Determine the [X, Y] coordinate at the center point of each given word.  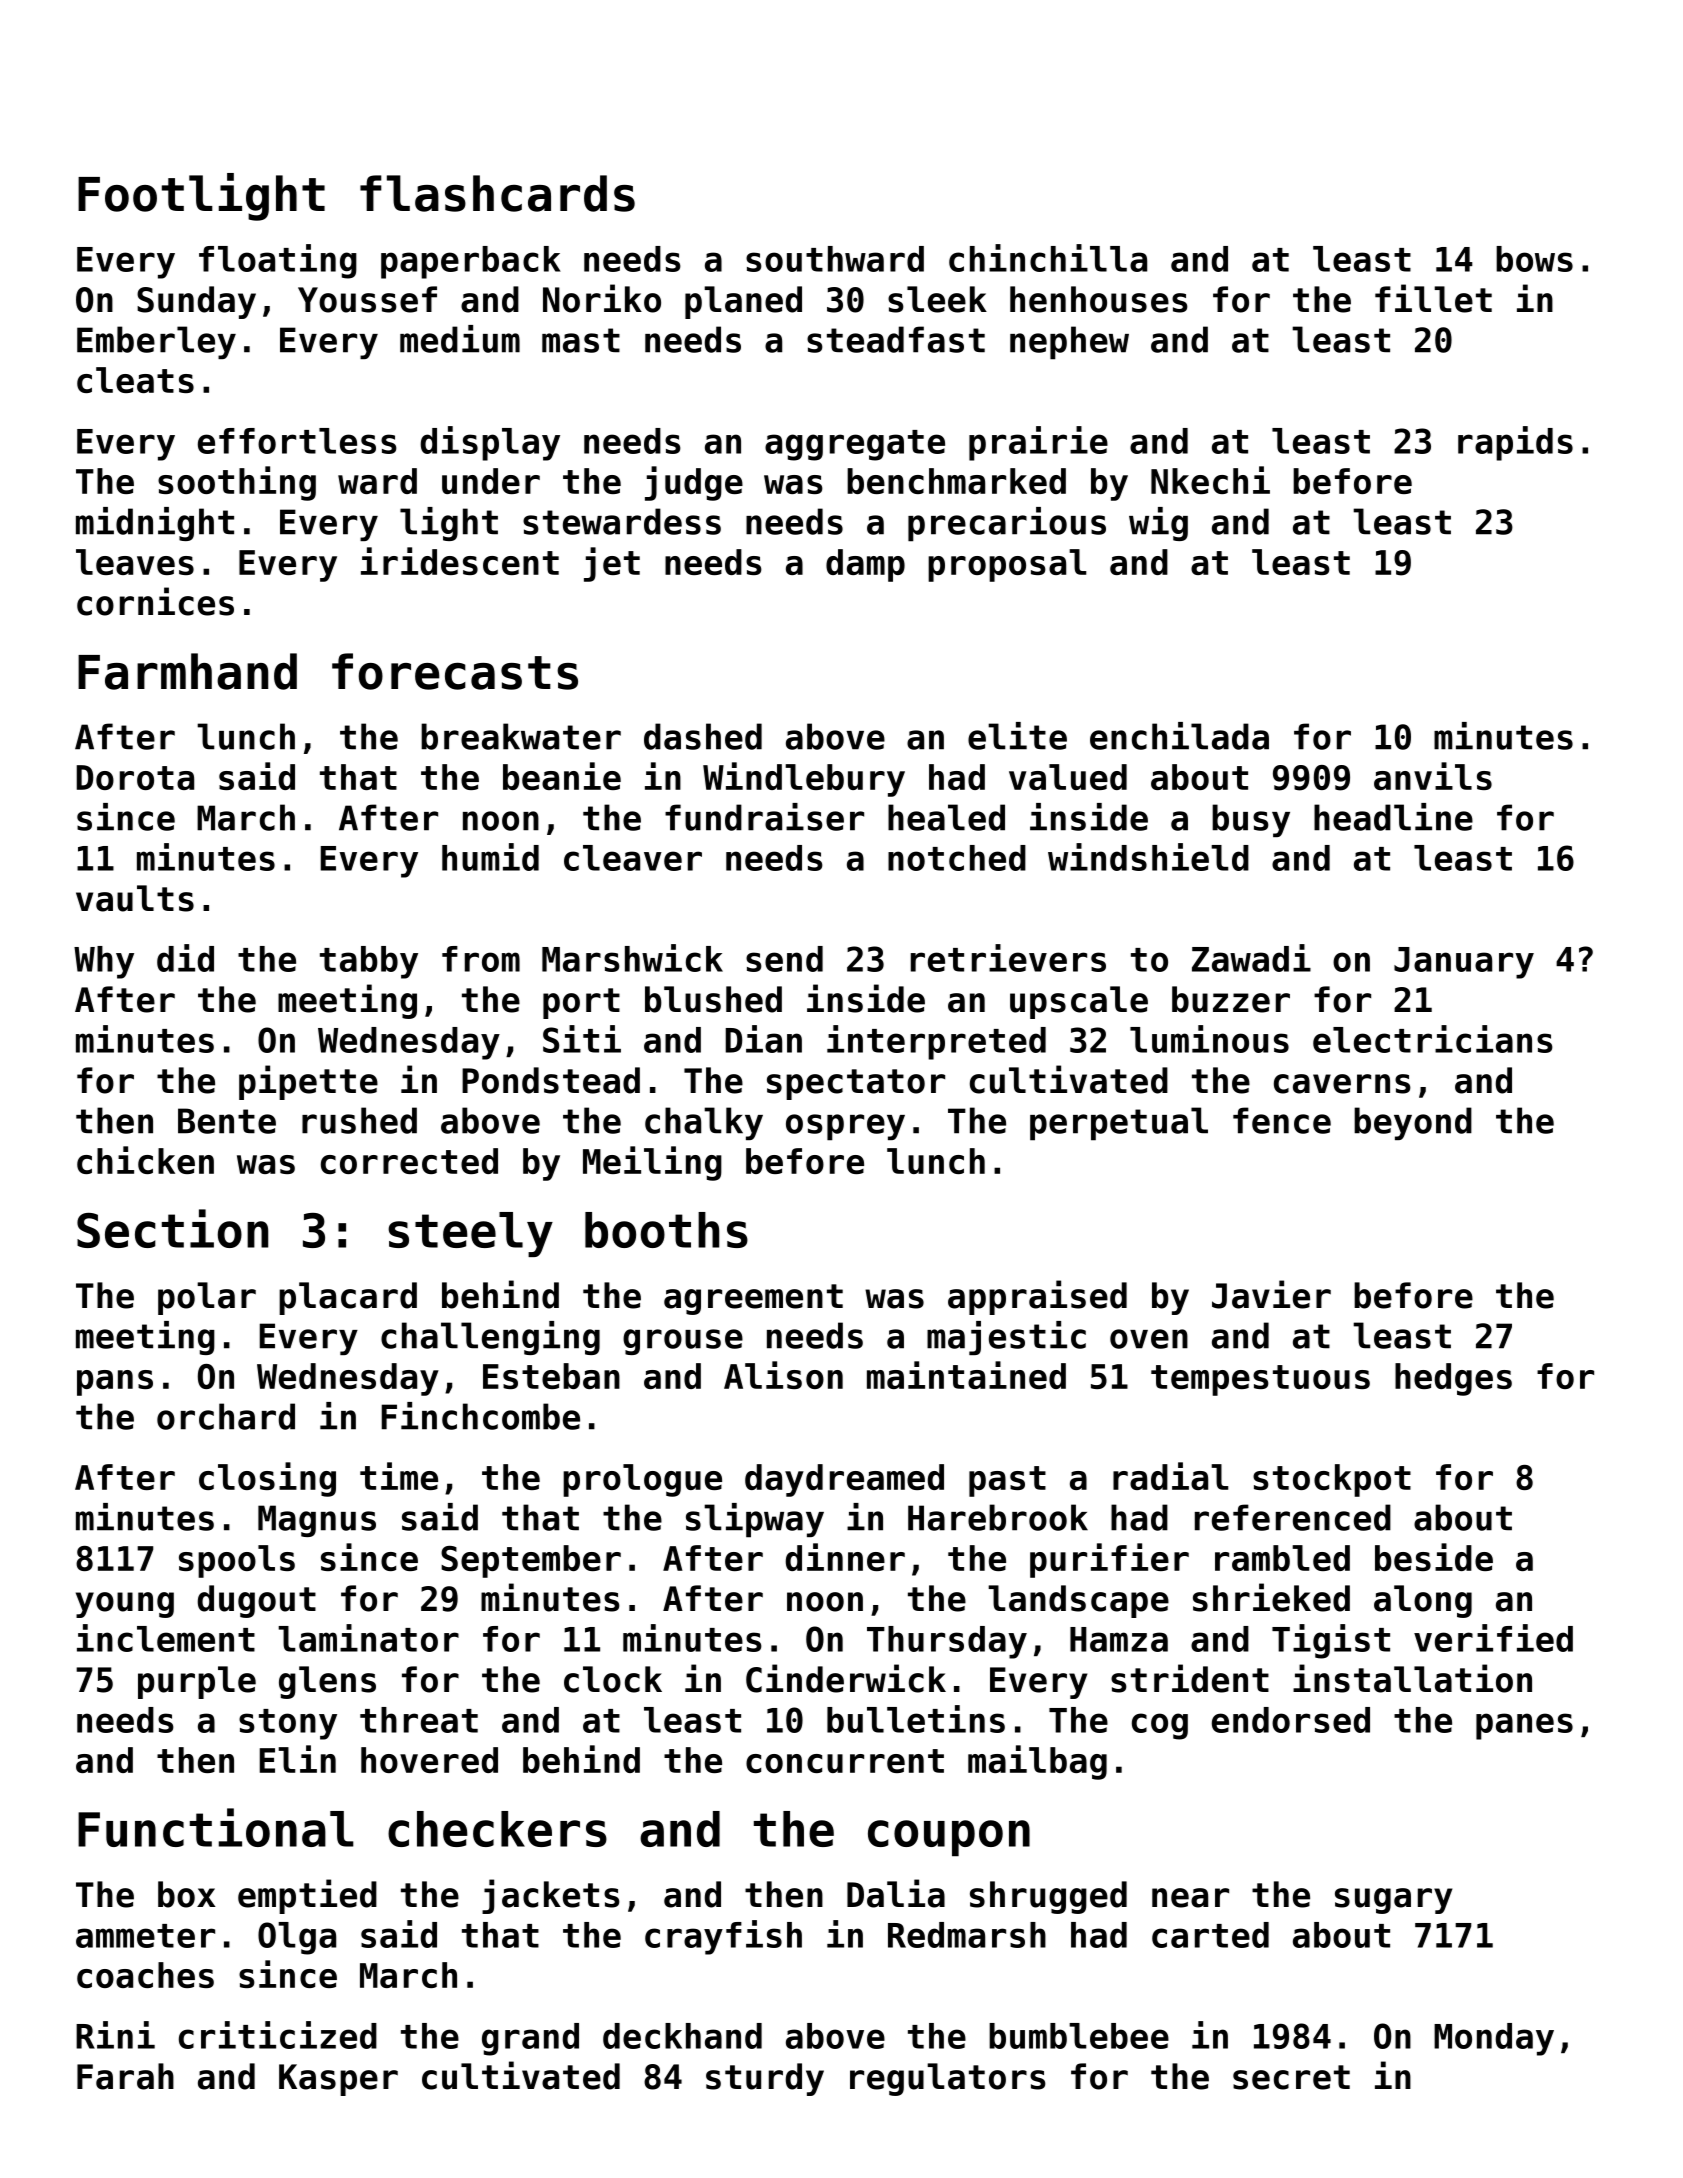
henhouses [1099, 299]
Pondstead [551, 1080]
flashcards [497, 193]
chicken [145, 1160]
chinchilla [1048, 258]
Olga [297, 1938]
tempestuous [1260, 1380]
